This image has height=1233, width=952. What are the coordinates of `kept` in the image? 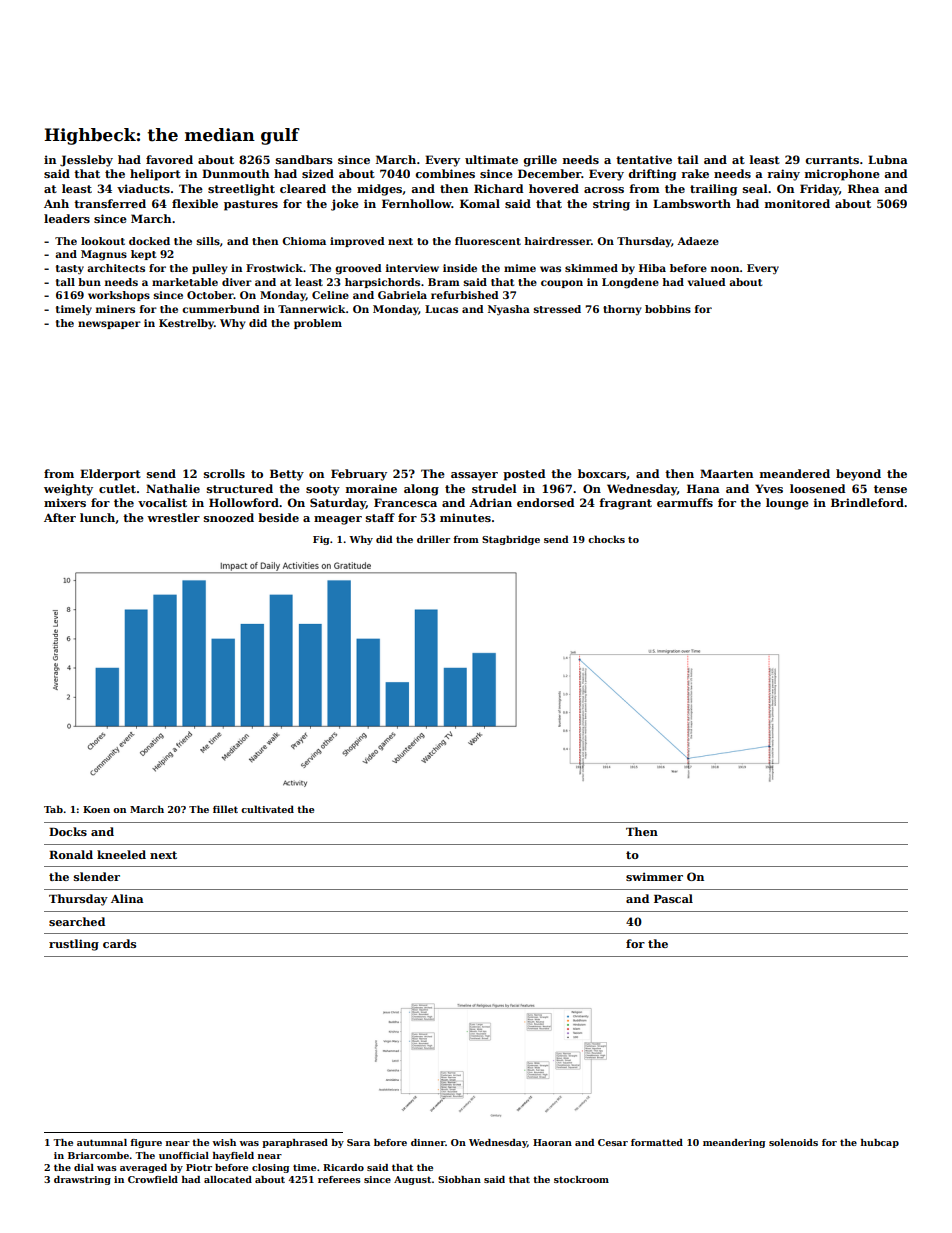 It's located at (143, 255).
